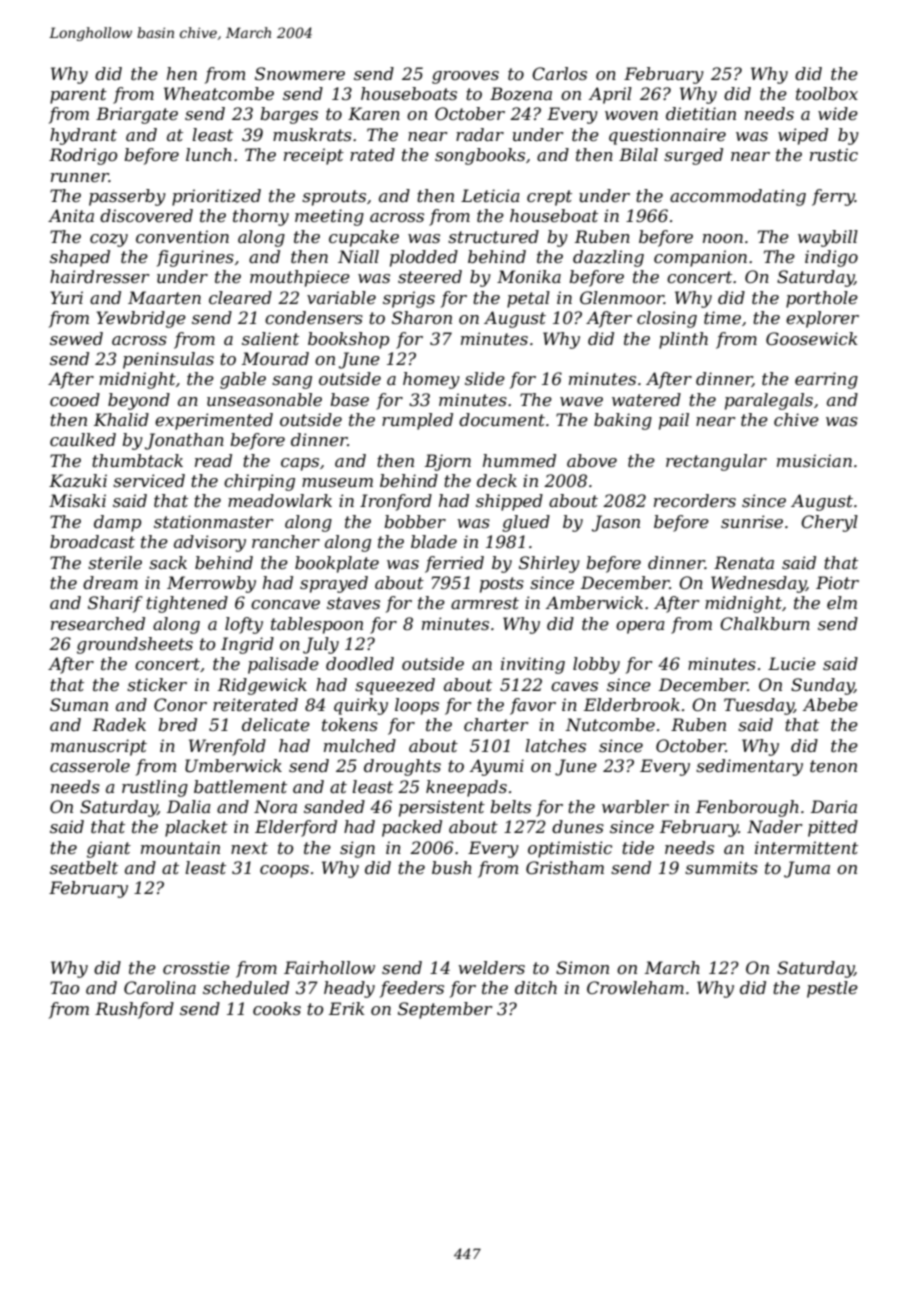 This document has height=1316, width=908. What do you see at coordinates (209, 154) in the document?
I see `lunch` at bounding box center [209, 154].
